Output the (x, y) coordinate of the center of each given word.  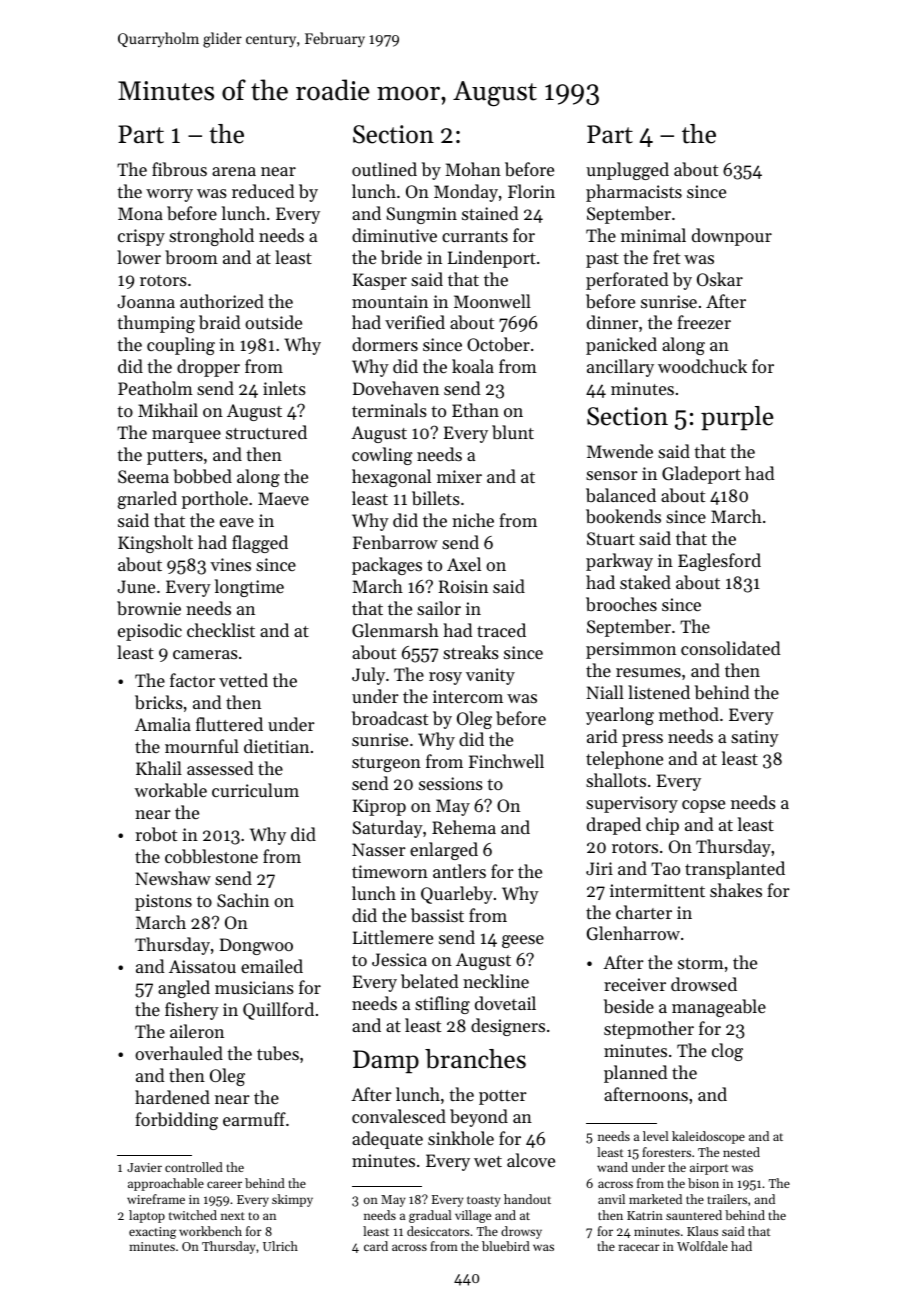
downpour (732, 237)
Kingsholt (155, 544)
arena (234, 171)
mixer (459, 476)
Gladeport (701, 475)
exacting (152, 1233)
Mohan (473, 169)
